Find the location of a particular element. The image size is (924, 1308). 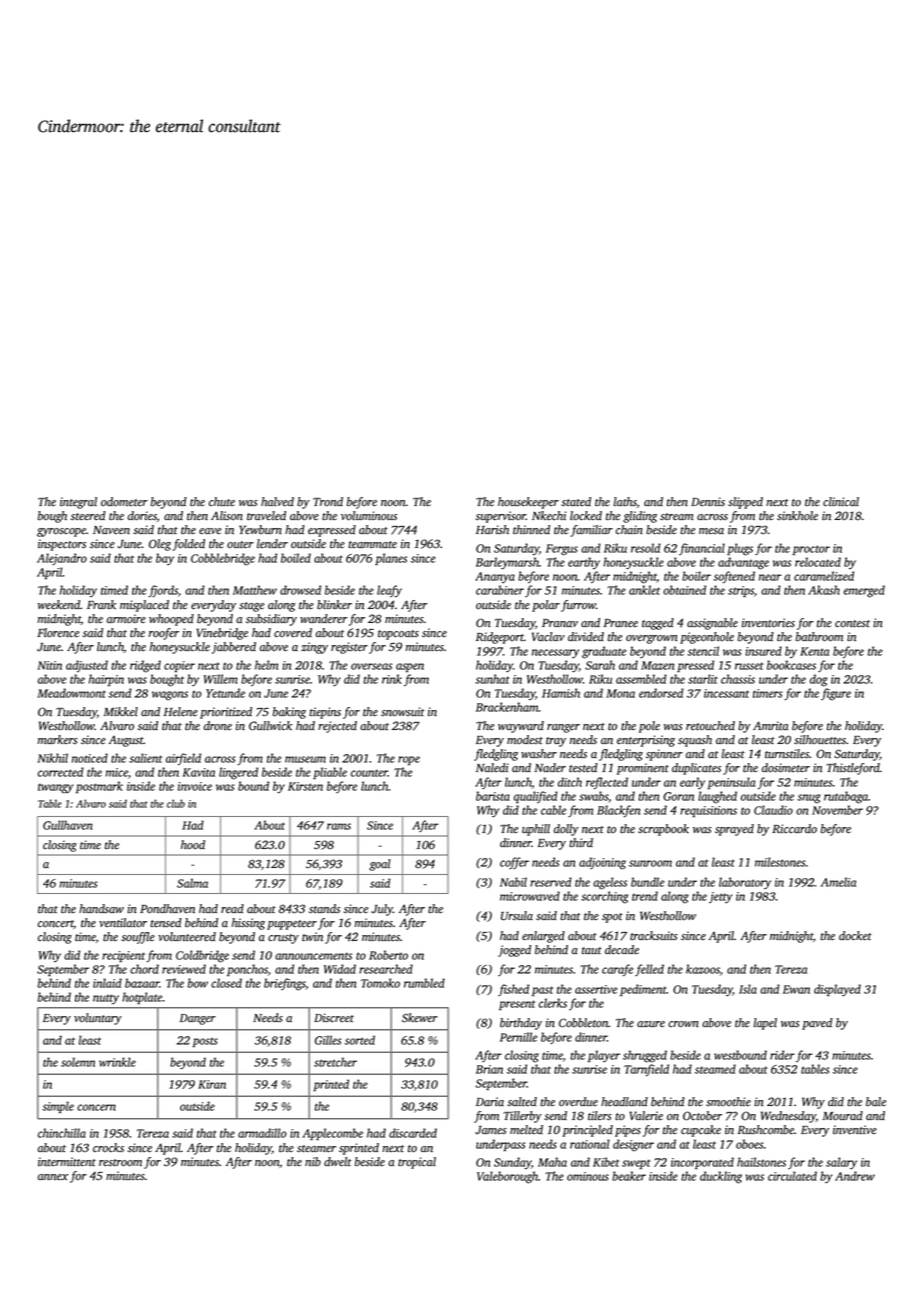

planes is located at coordinates (391, 559).
